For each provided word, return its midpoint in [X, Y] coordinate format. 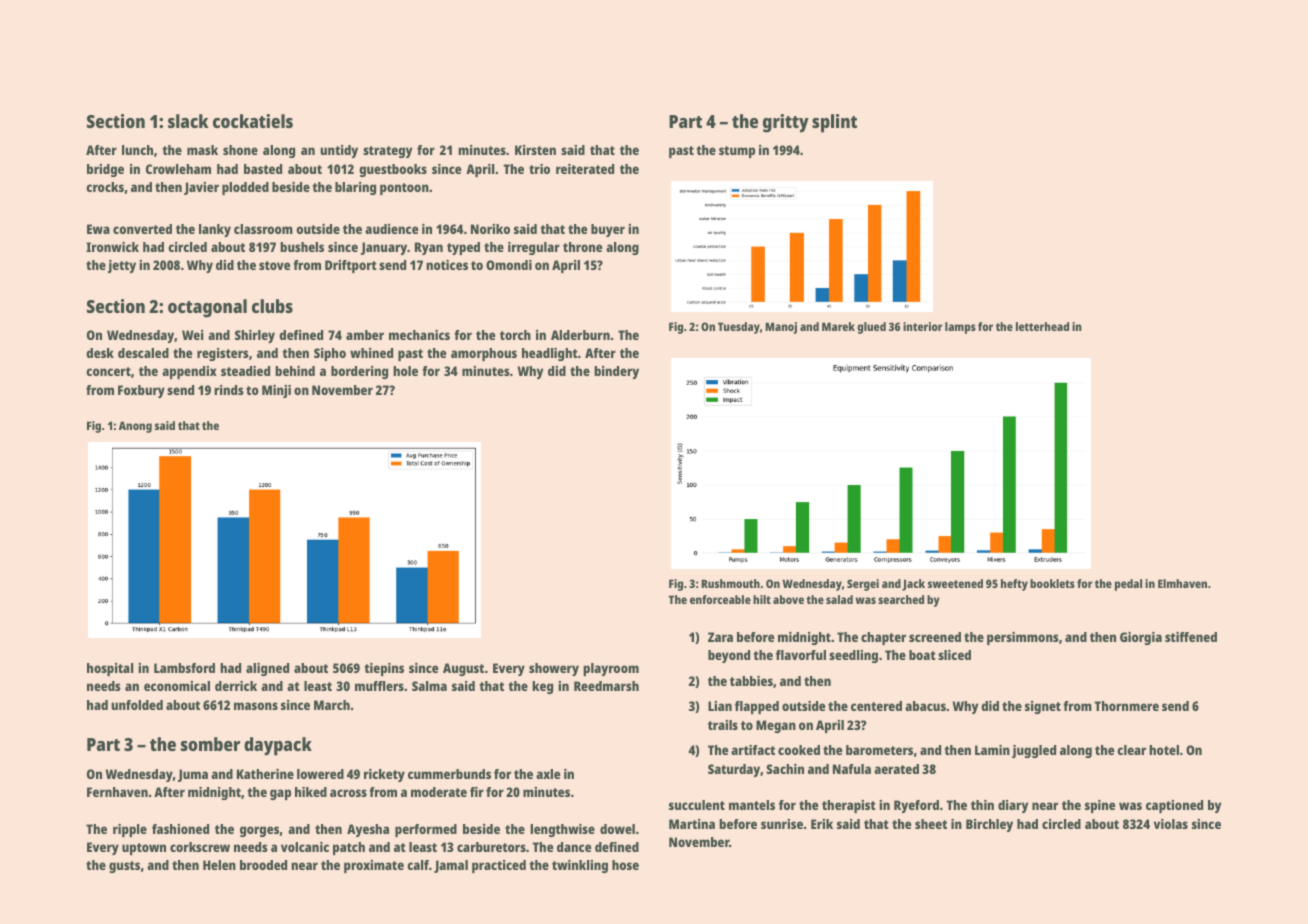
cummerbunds [449, 774]
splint [834, 123]
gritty [786, 123]
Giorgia [1141, 638]
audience [391, 229]
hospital [110, 669]
